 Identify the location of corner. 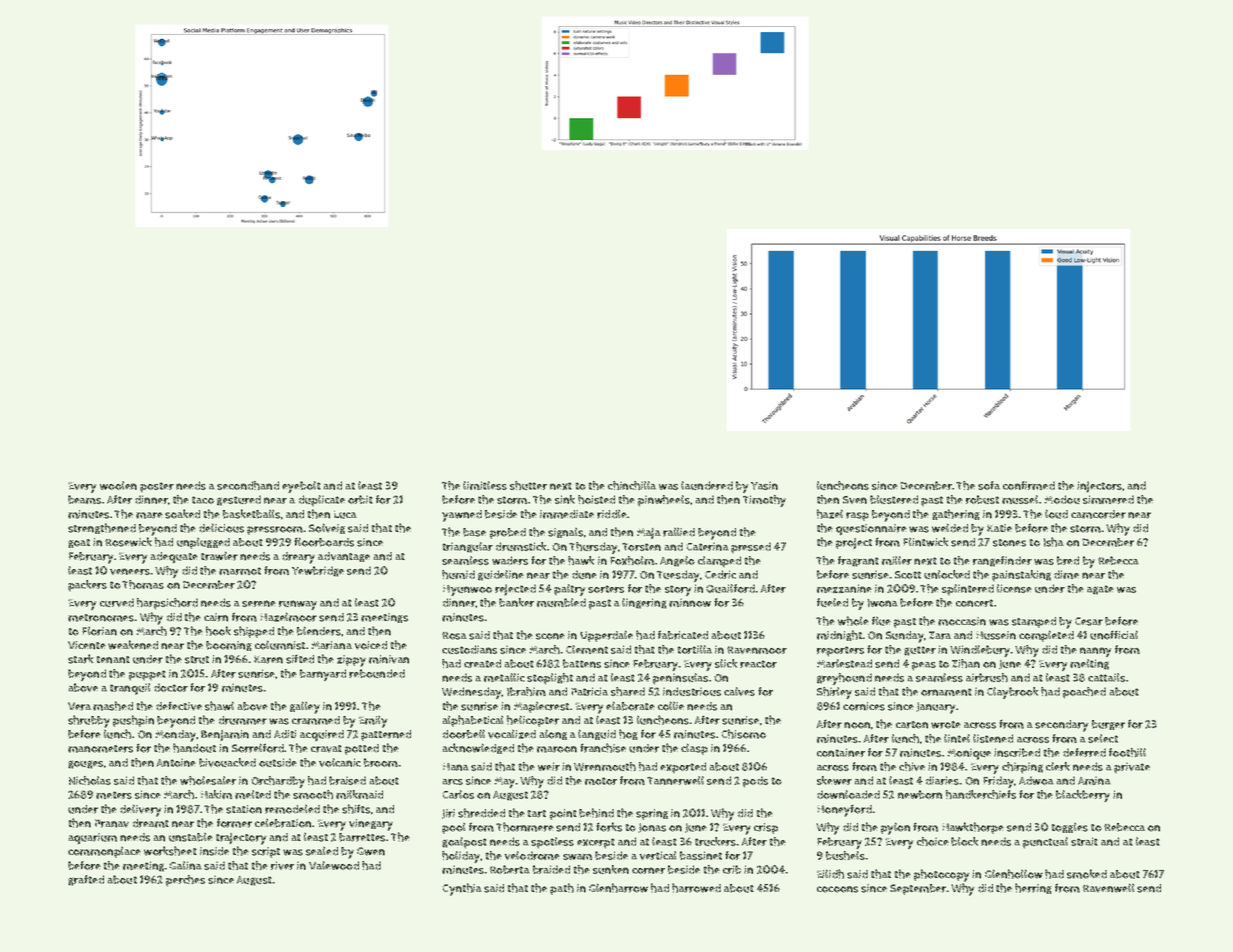
(648, 870).
